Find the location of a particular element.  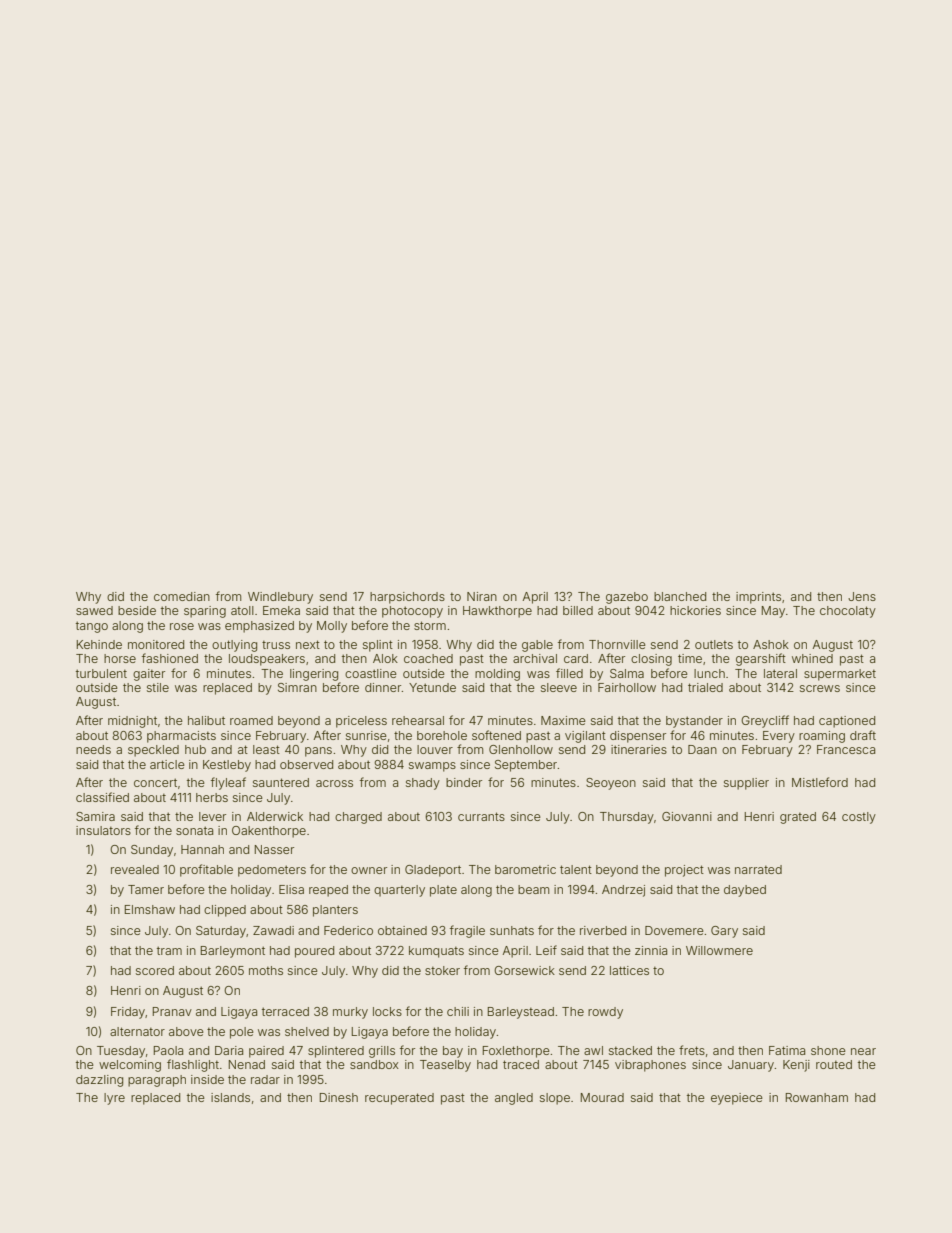

roamed is located at coordinates (251, 720).
